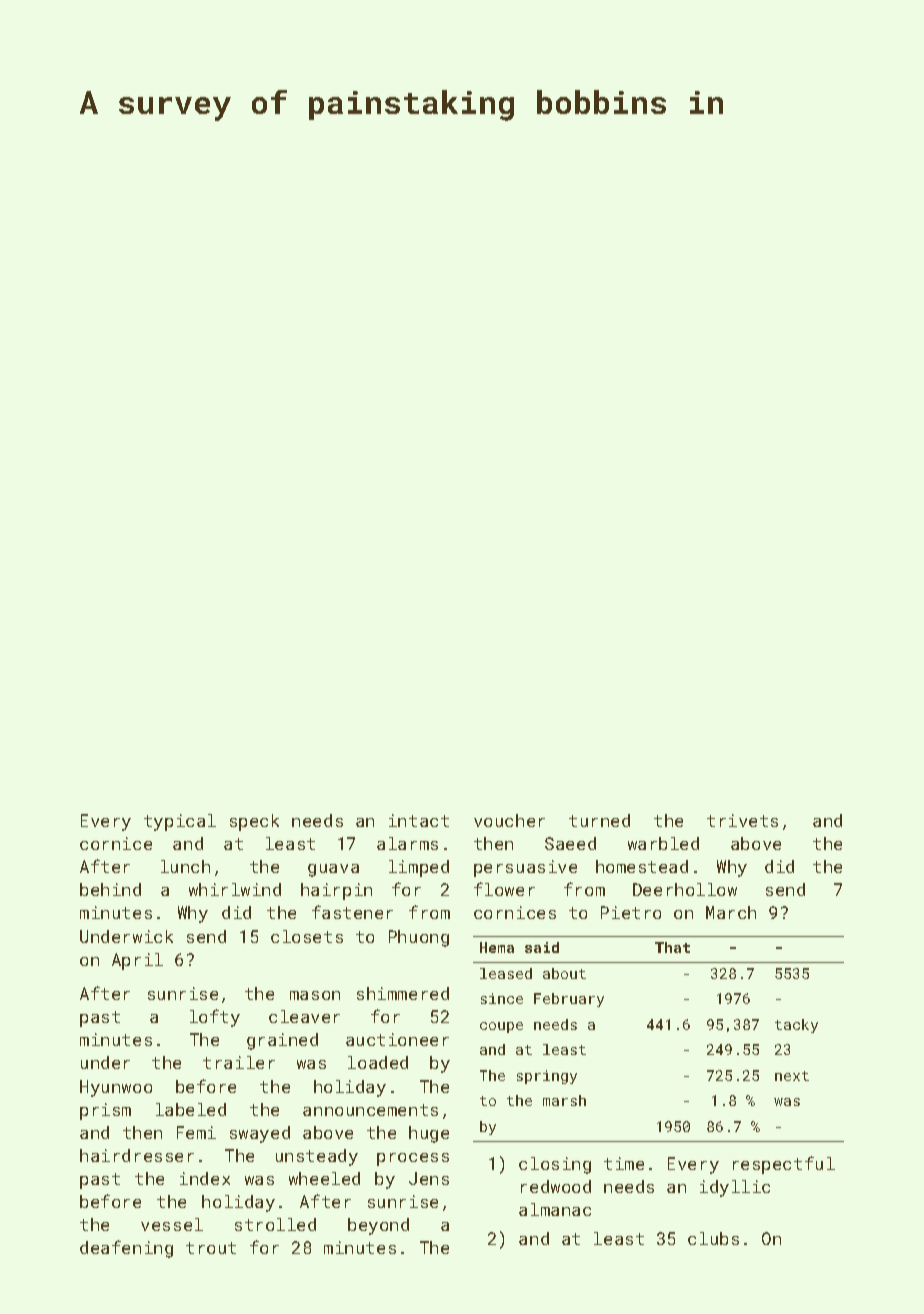 This screenshot has width=924, height=1314. Describe the element at coordinates (397, 1039) in the screenshot. I see `auctioneer` at that location.
